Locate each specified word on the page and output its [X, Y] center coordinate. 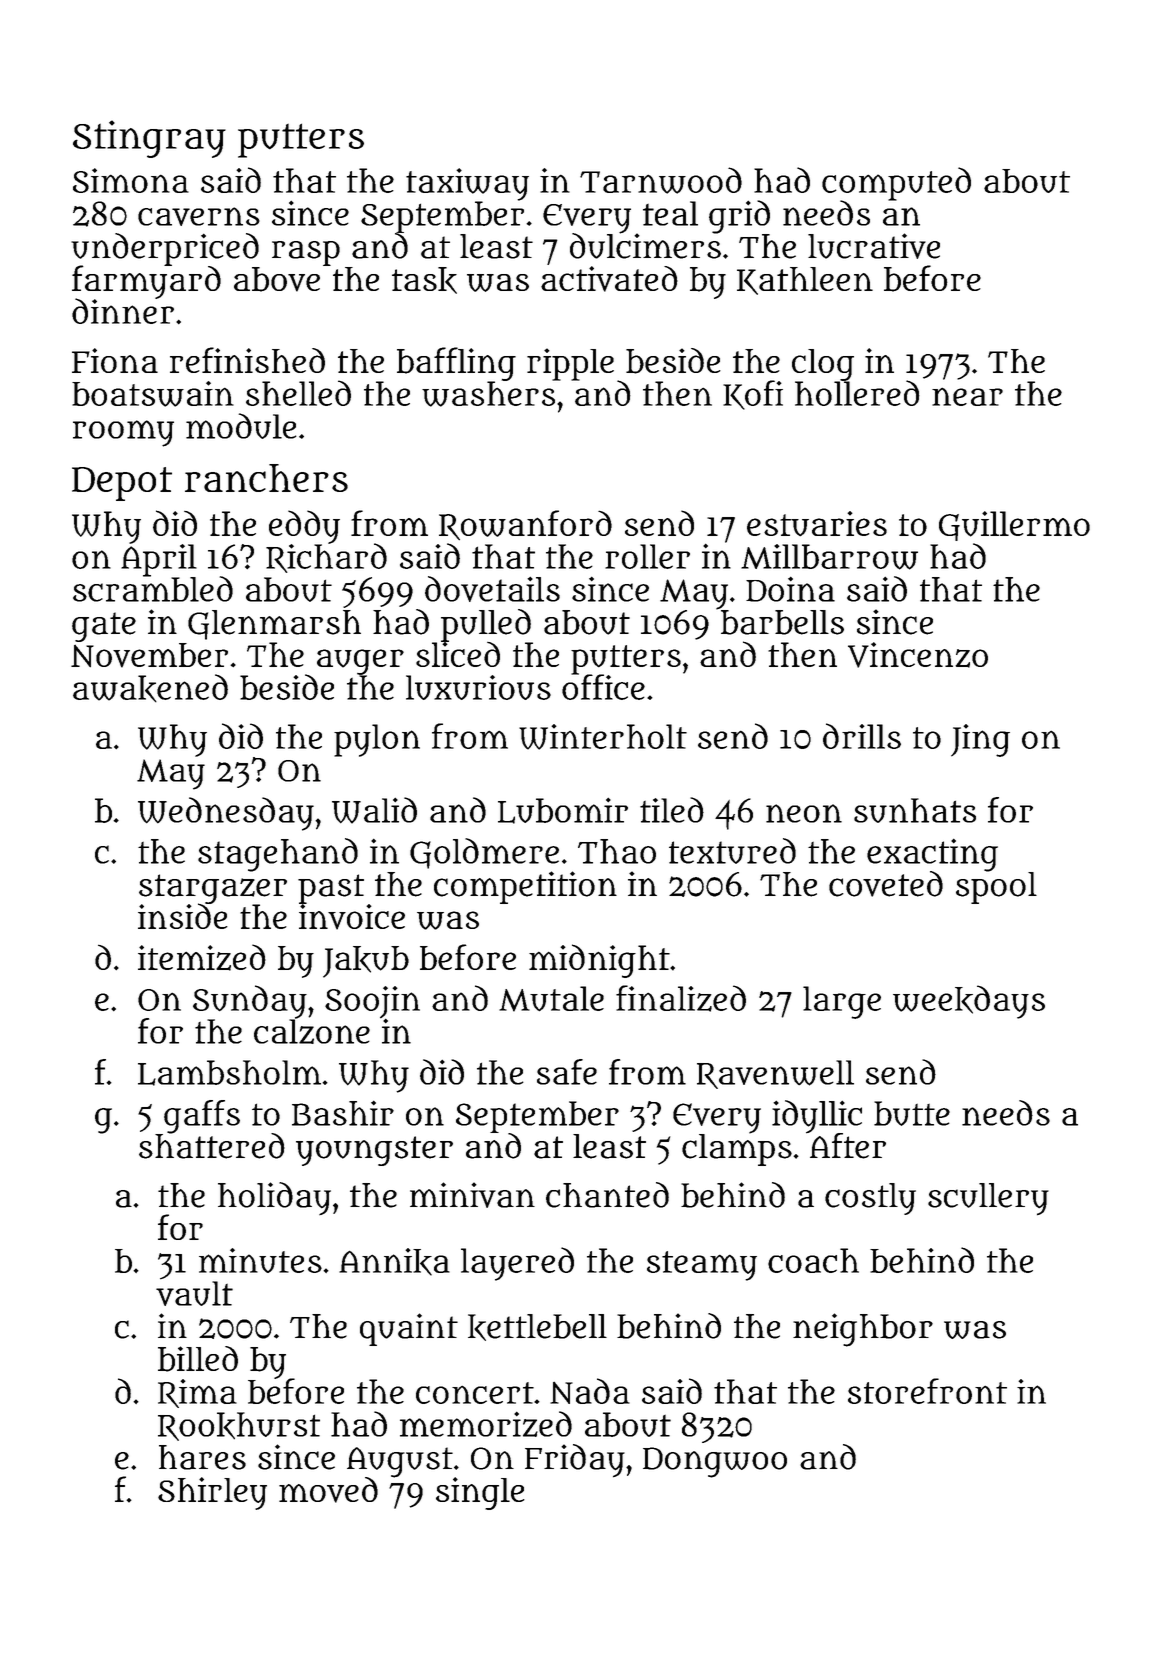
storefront [927, 1391]
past [331, 889]
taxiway [467, 184]
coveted [886, 884]
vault [194, 1293]
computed [896, 183]
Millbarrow [829, 557]
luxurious [478, 687]
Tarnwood [661, 180]
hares [202, 1457]
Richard [326, 558]
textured [732, 851]
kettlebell [537, 1327]
